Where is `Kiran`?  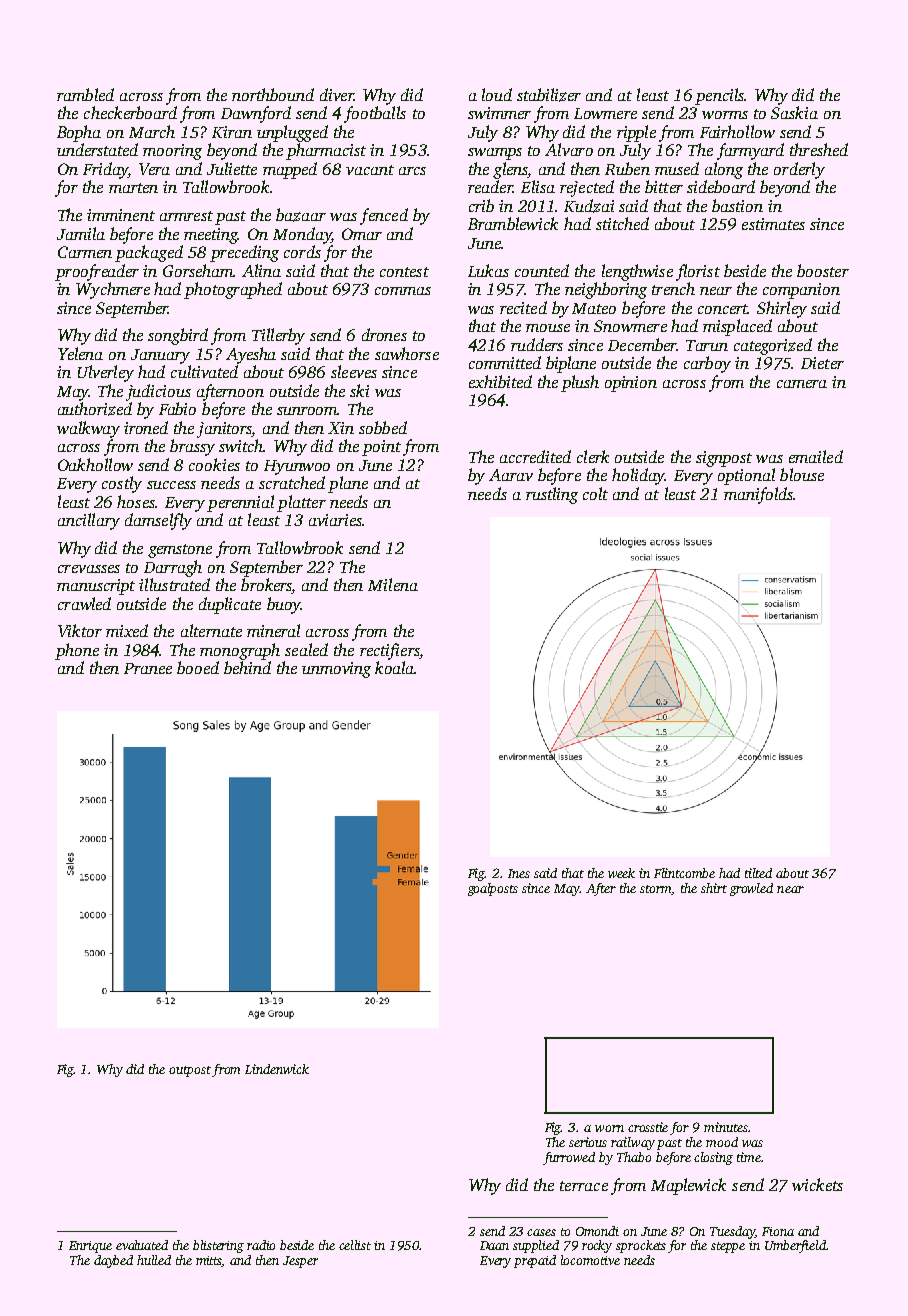 Kiran is located at coordinates (232, 132).
